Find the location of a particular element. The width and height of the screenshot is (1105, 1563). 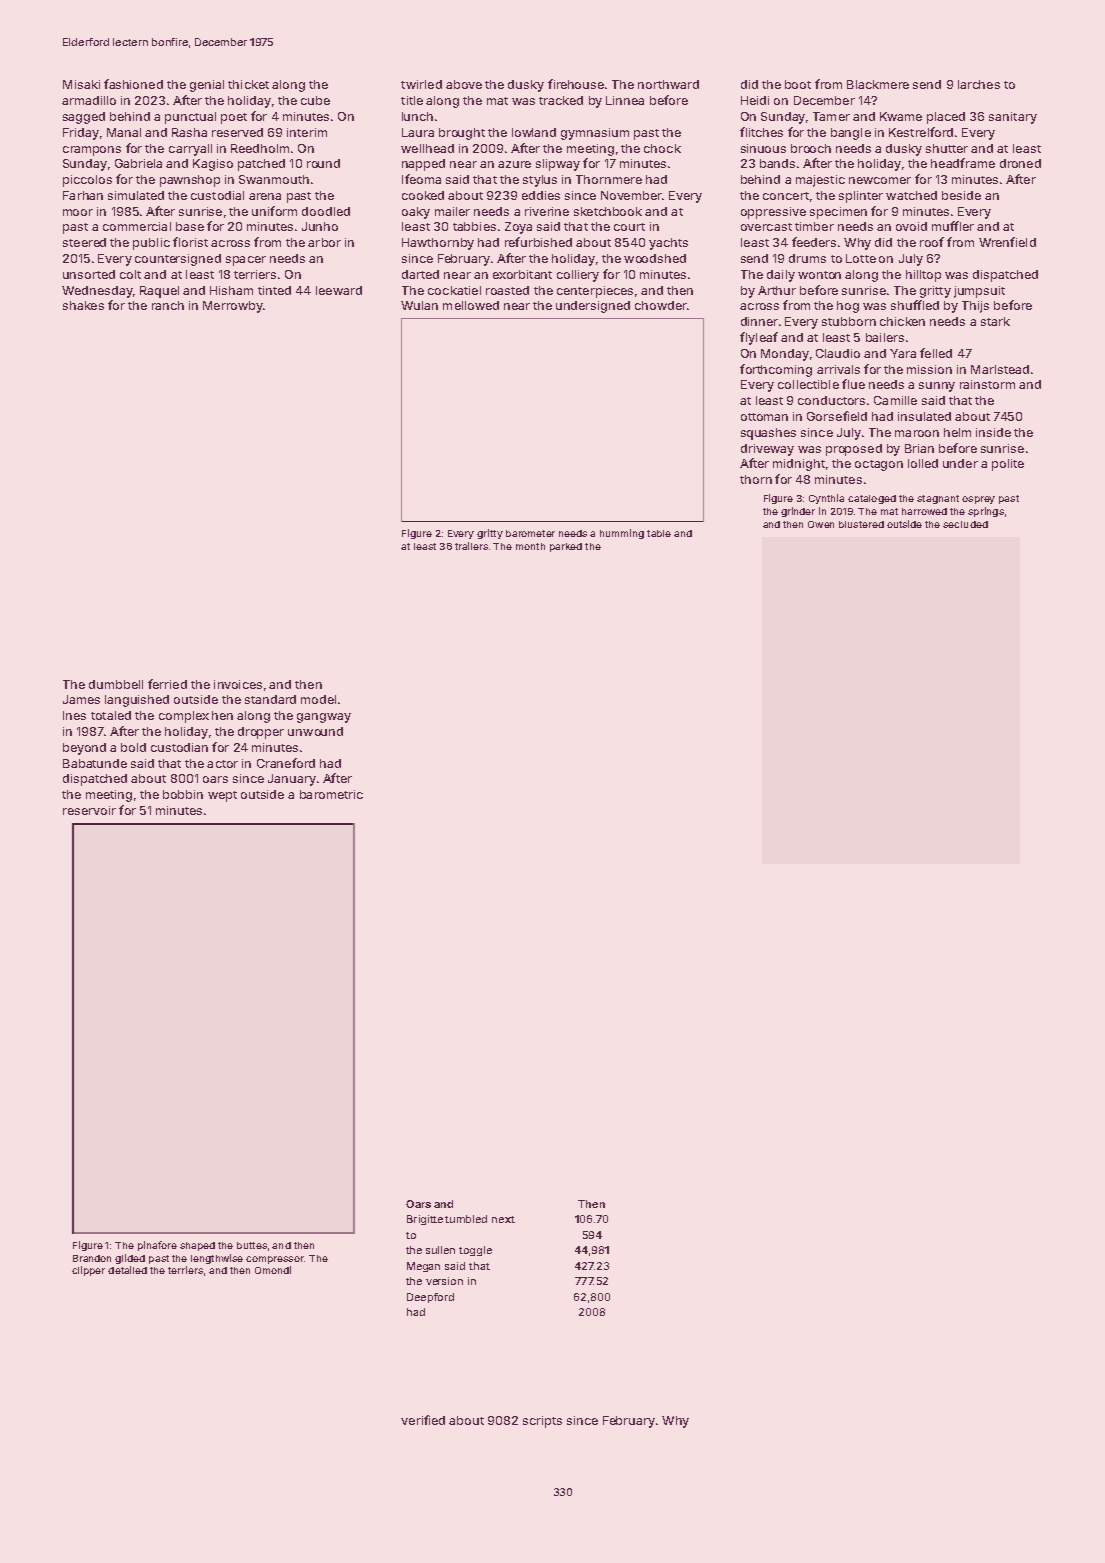

trailers is located at coordinates (471, 546).
